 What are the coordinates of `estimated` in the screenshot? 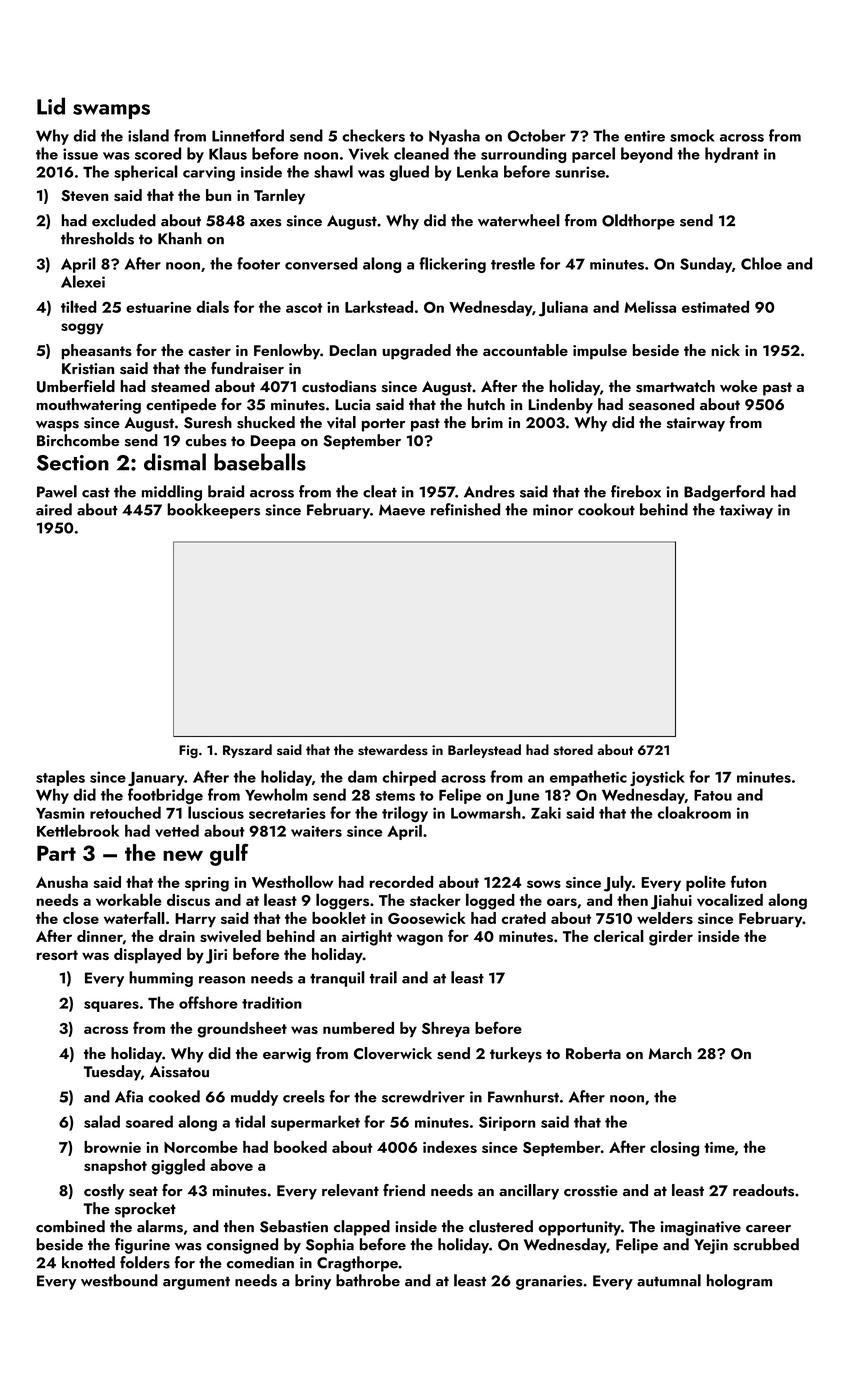 It's located at (715, 306).
